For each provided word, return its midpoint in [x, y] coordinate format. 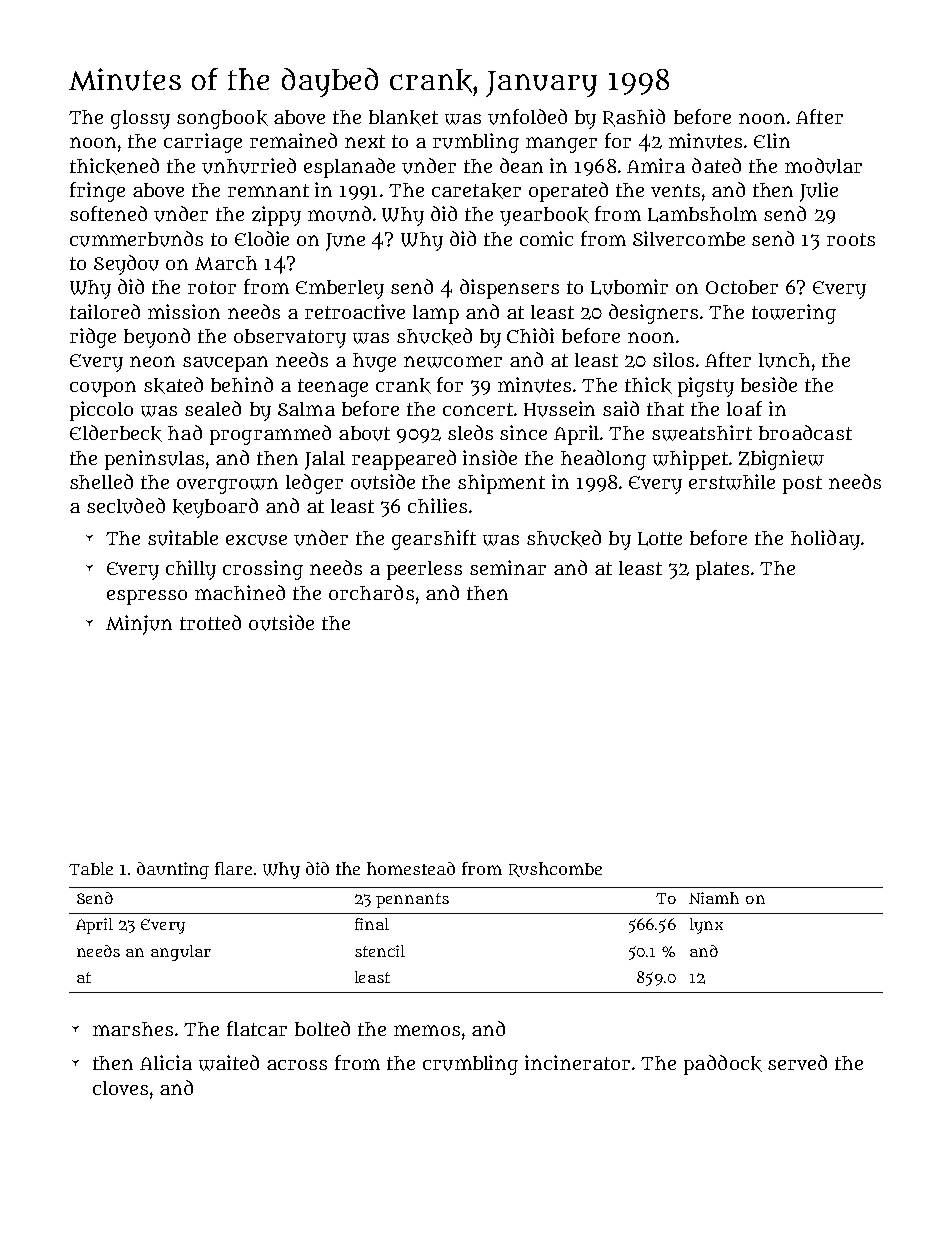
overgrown [227, 486]
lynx [706, 926]
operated [568, 192]
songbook [222, 119]
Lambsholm [702, 214]
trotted [210, 622]
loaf [744, 408]
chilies [437, 505]
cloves [120, 1088]
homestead [411, 868]
